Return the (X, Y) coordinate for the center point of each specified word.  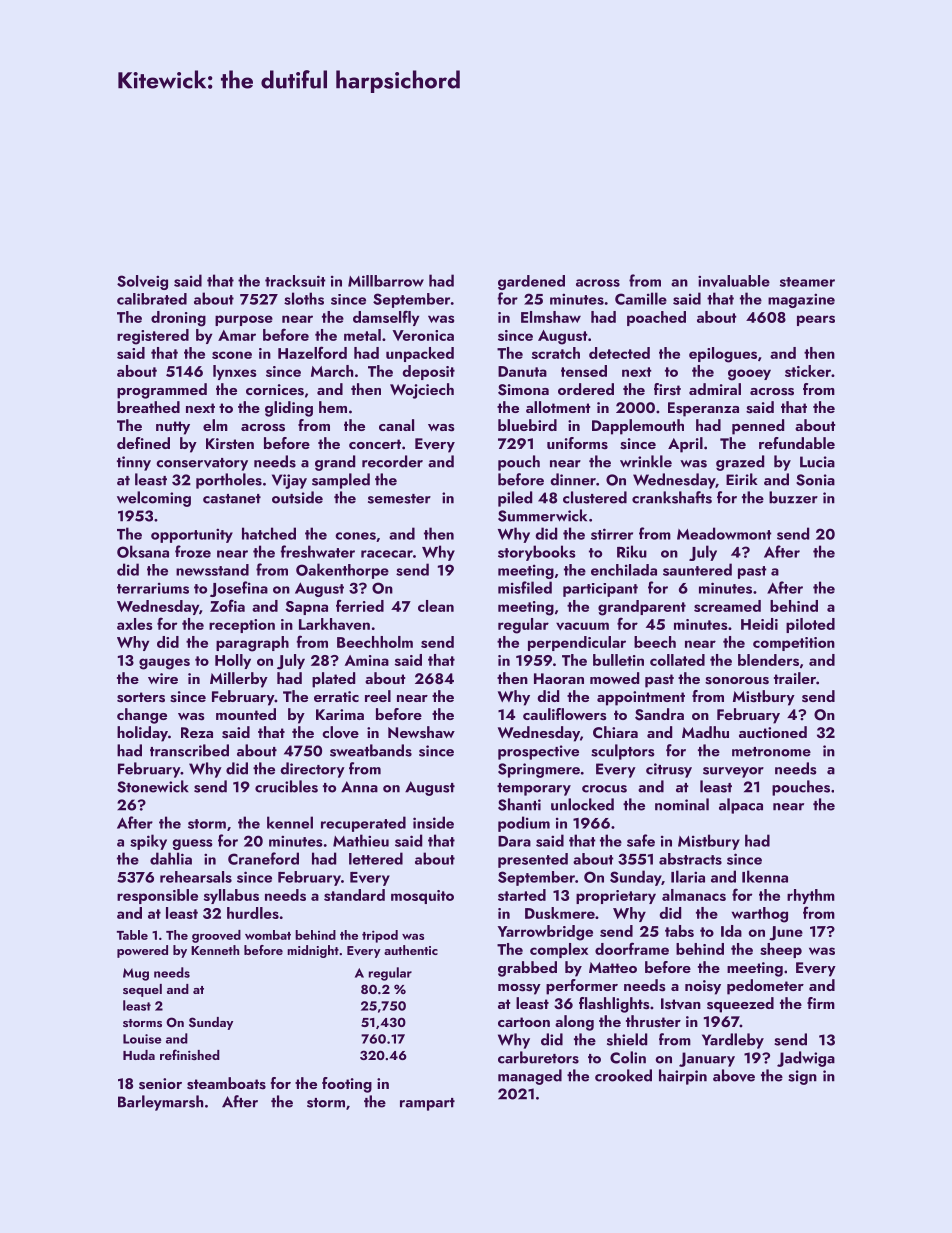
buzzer (793, 497)
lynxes (235, 372)
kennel (290, 822)
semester (399, 499)
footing (347, 1085)
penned (758, 427)
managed (530, 1077)
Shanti (519, 804)
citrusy (669, 770)
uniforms (577, 443)
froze (193, 551)
